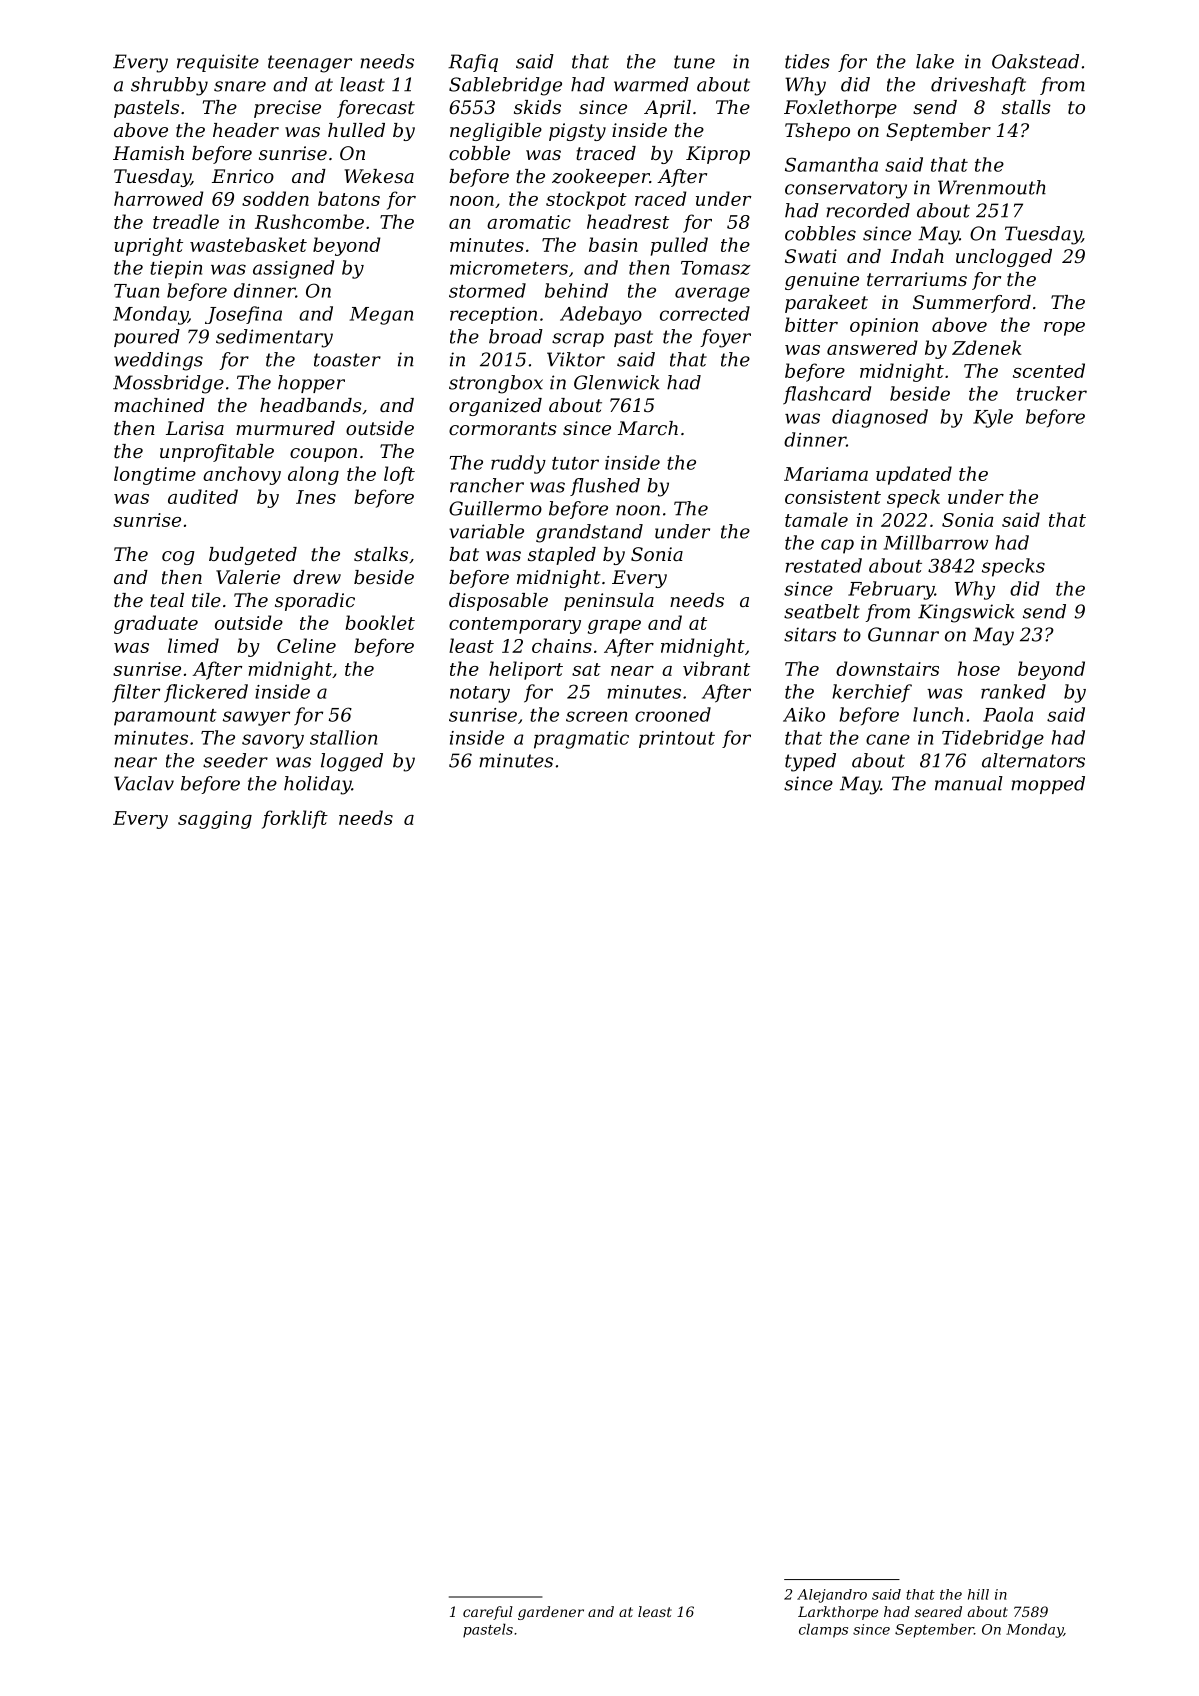 This document has width=1199, height=1696. Describe the element at coordinates (969, 783) in the document. I see `manual` at that location.
